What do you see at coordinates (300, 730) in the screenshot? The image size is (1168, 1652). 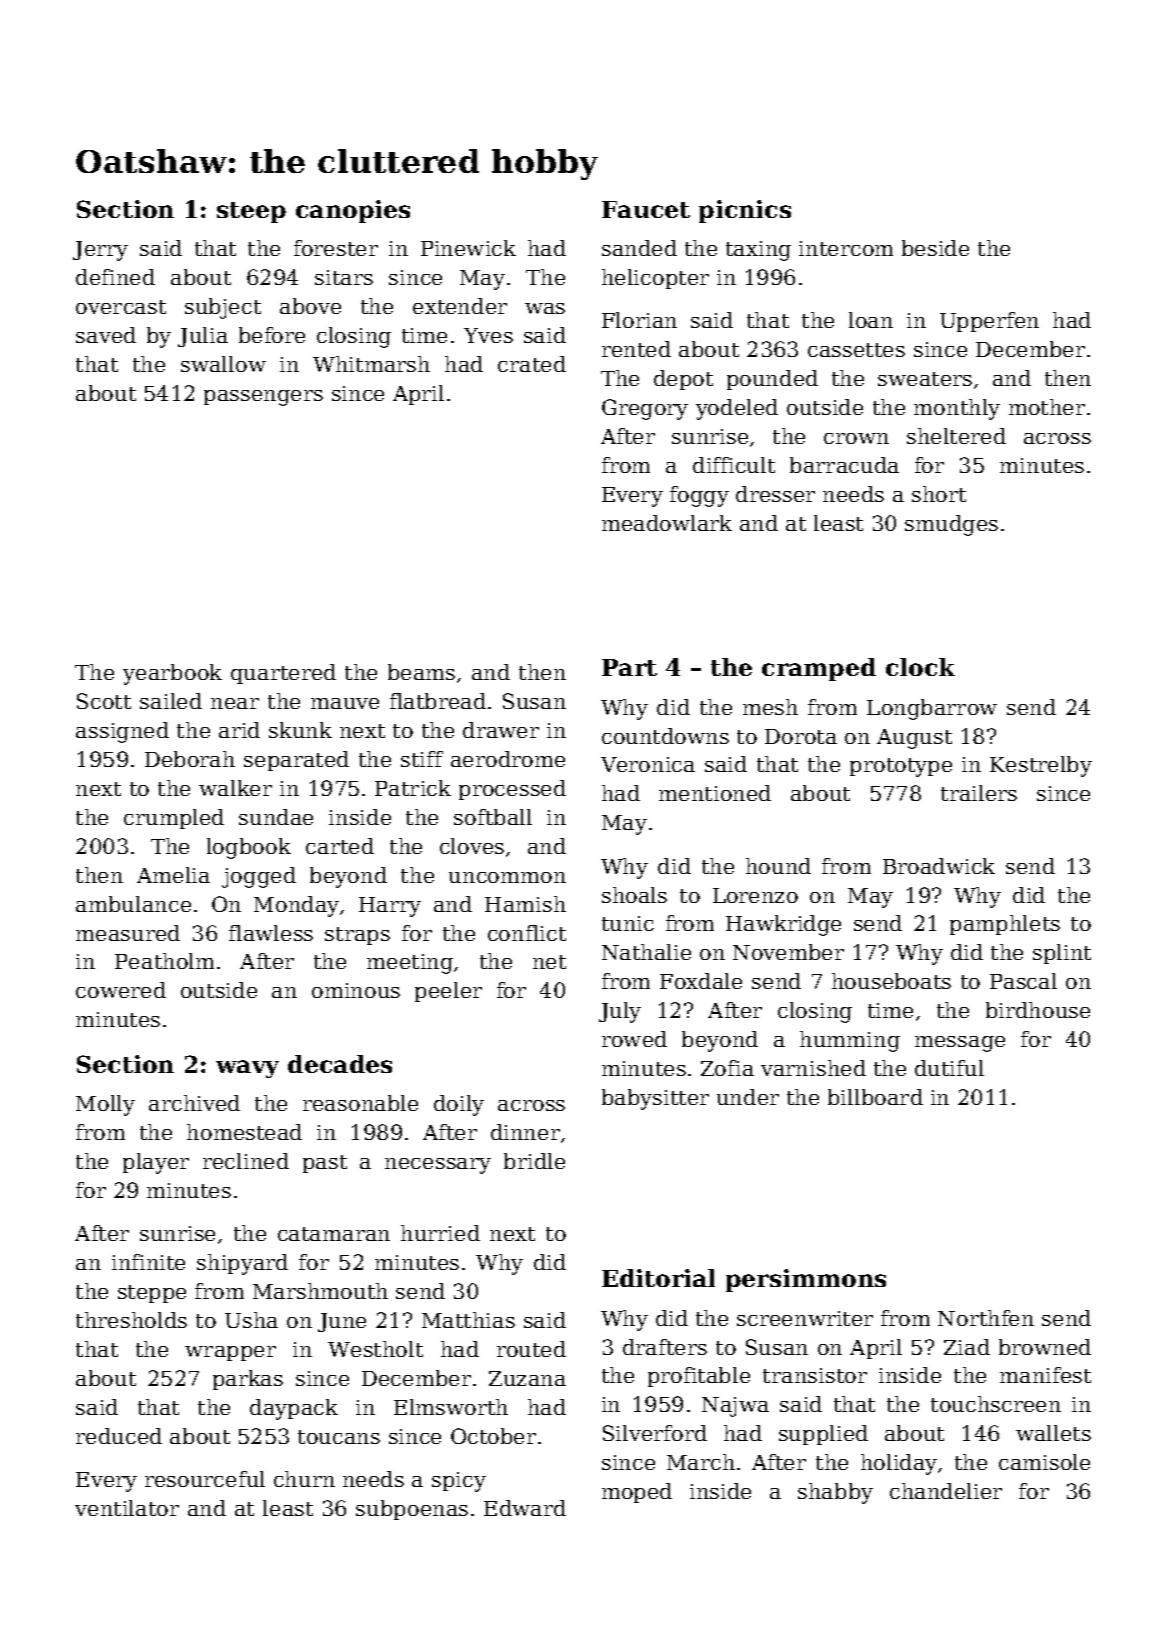 I see `skunk` at bounding box center [300, 730].
